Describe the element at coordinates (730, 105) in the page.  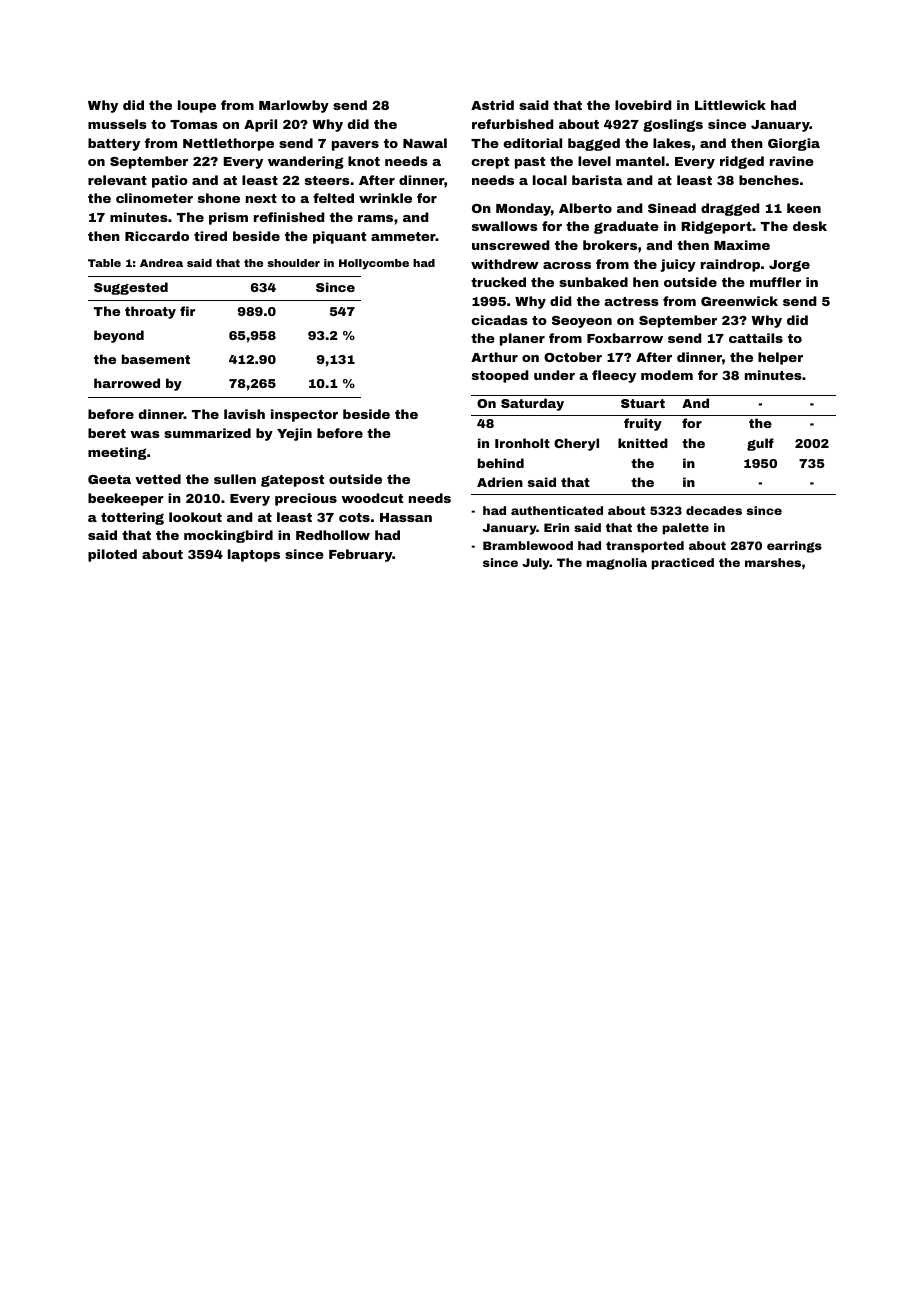
I see `Littlewick` at that location.
